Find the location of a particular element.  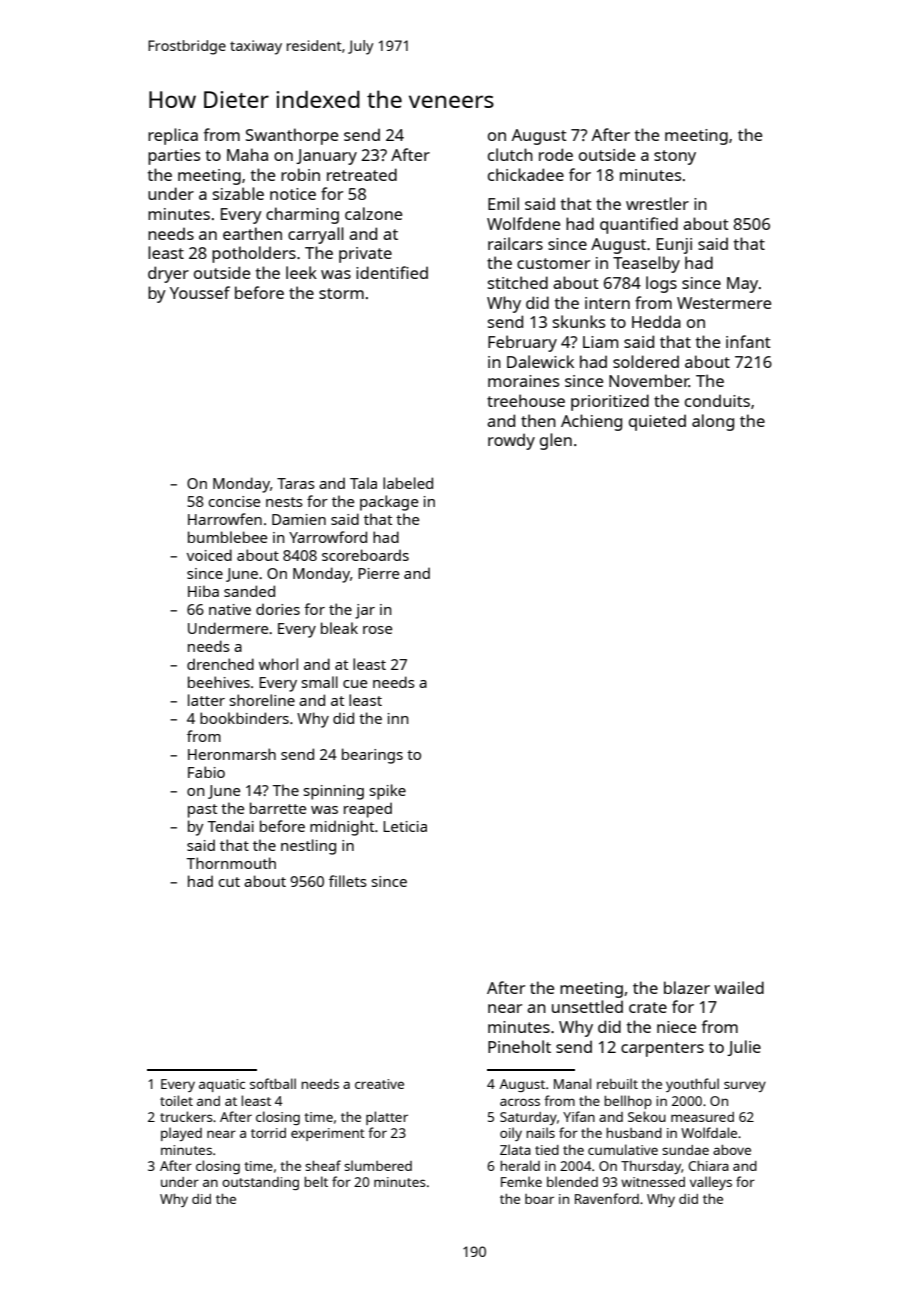

belt is located at coordinates (316, 1181).
